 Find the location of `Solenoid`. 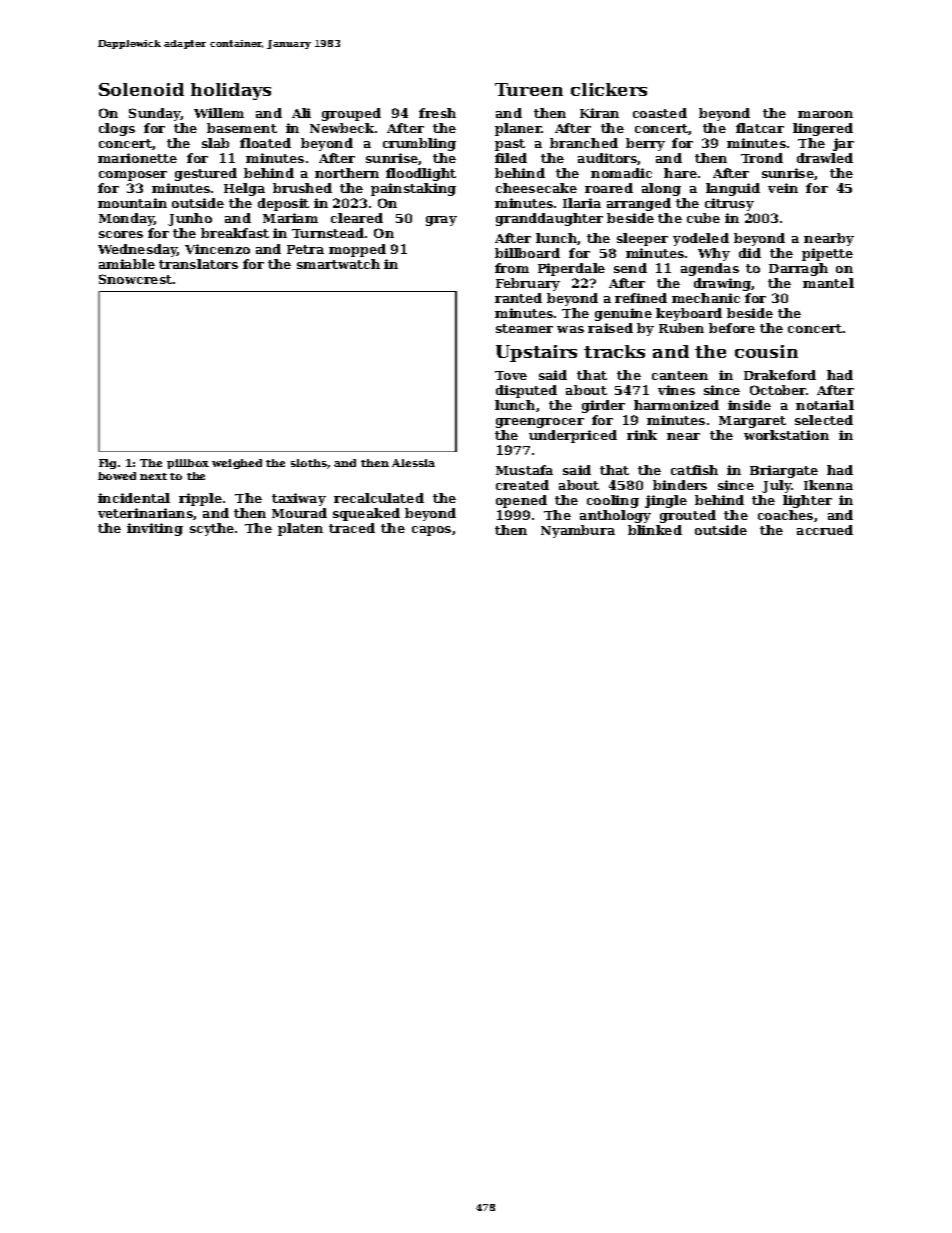

Solenoid is located at coordinates (141, 89).
